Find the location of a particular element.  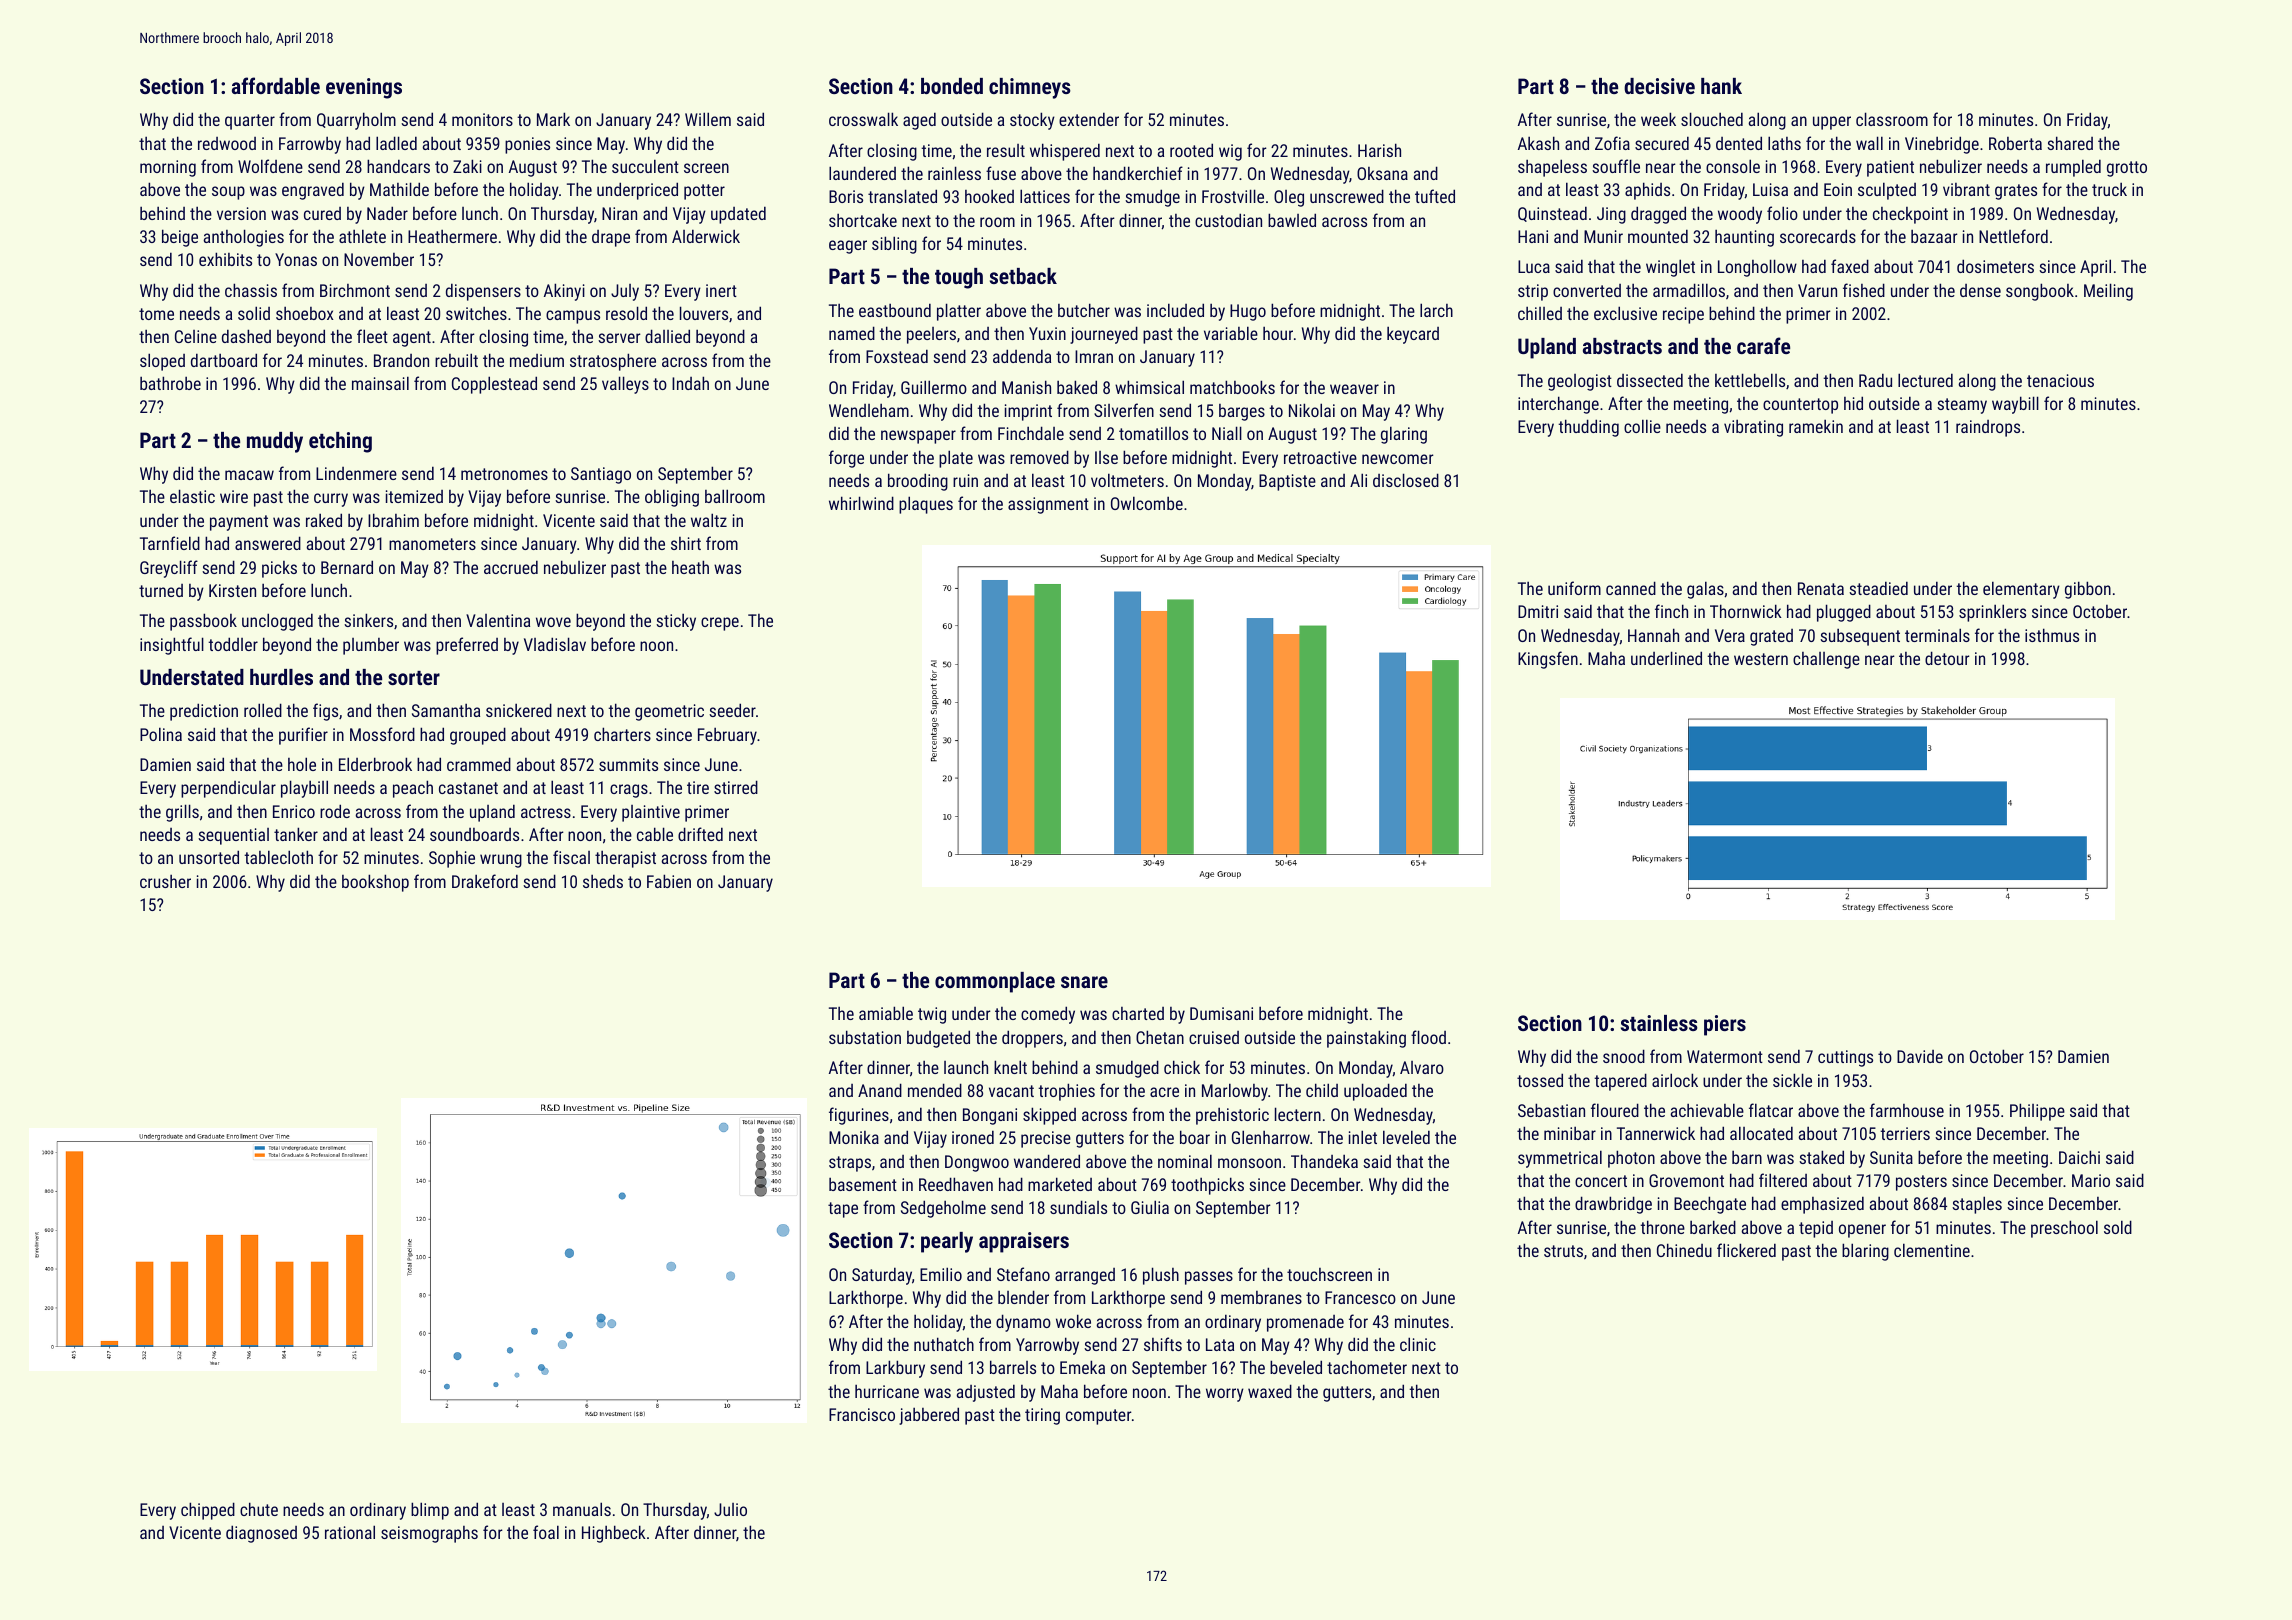

Larkbury is located at coordinates (895, 1369).
